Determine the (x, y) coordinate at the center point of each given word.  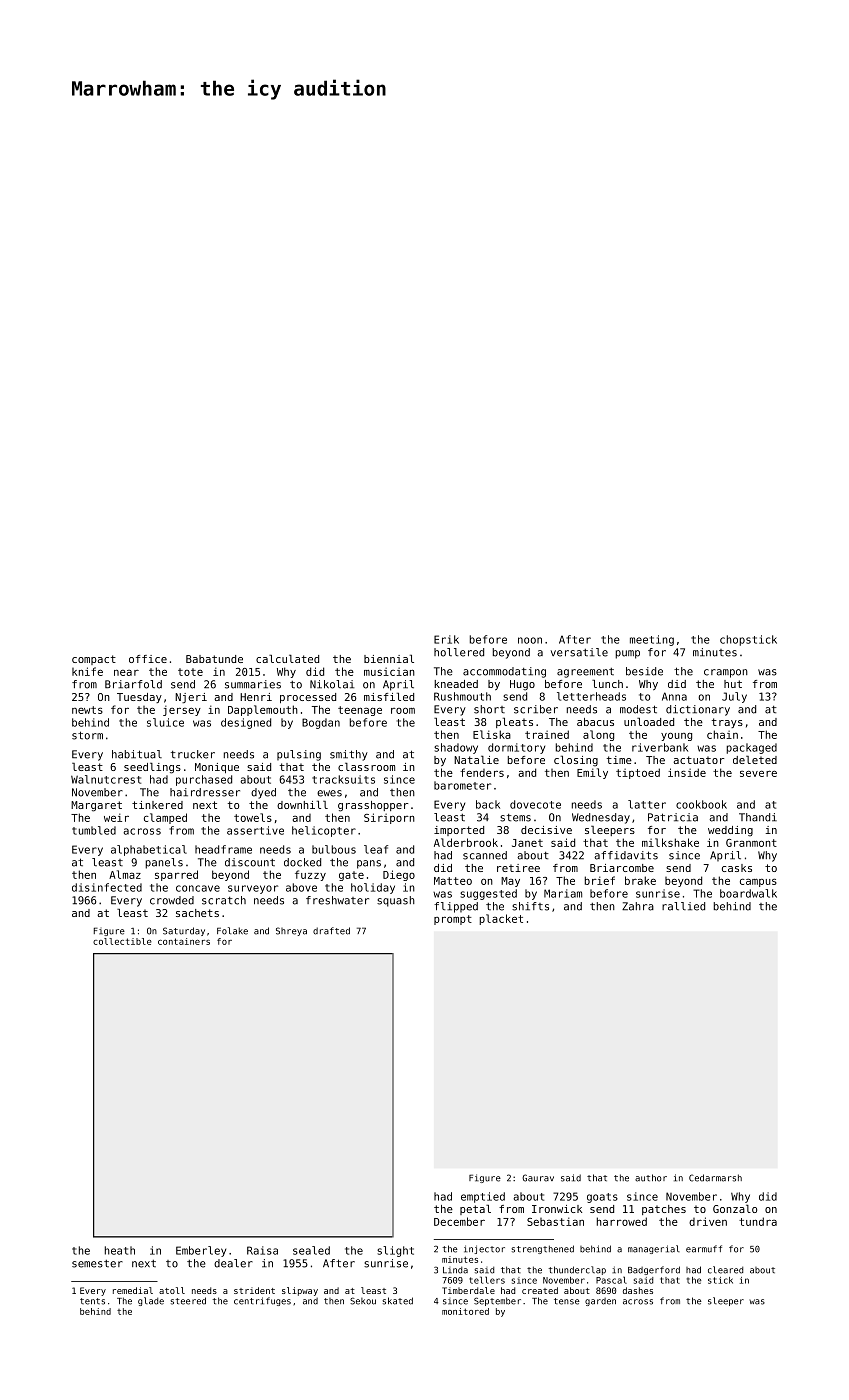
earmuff (704, 1249)
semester (97, 1264)
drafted (331, 931)
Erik (446, 639)
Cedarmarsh (715, 1178)
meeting (652, 640)
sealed (311, 1250)
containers (184, 941)
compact (94, 660)
